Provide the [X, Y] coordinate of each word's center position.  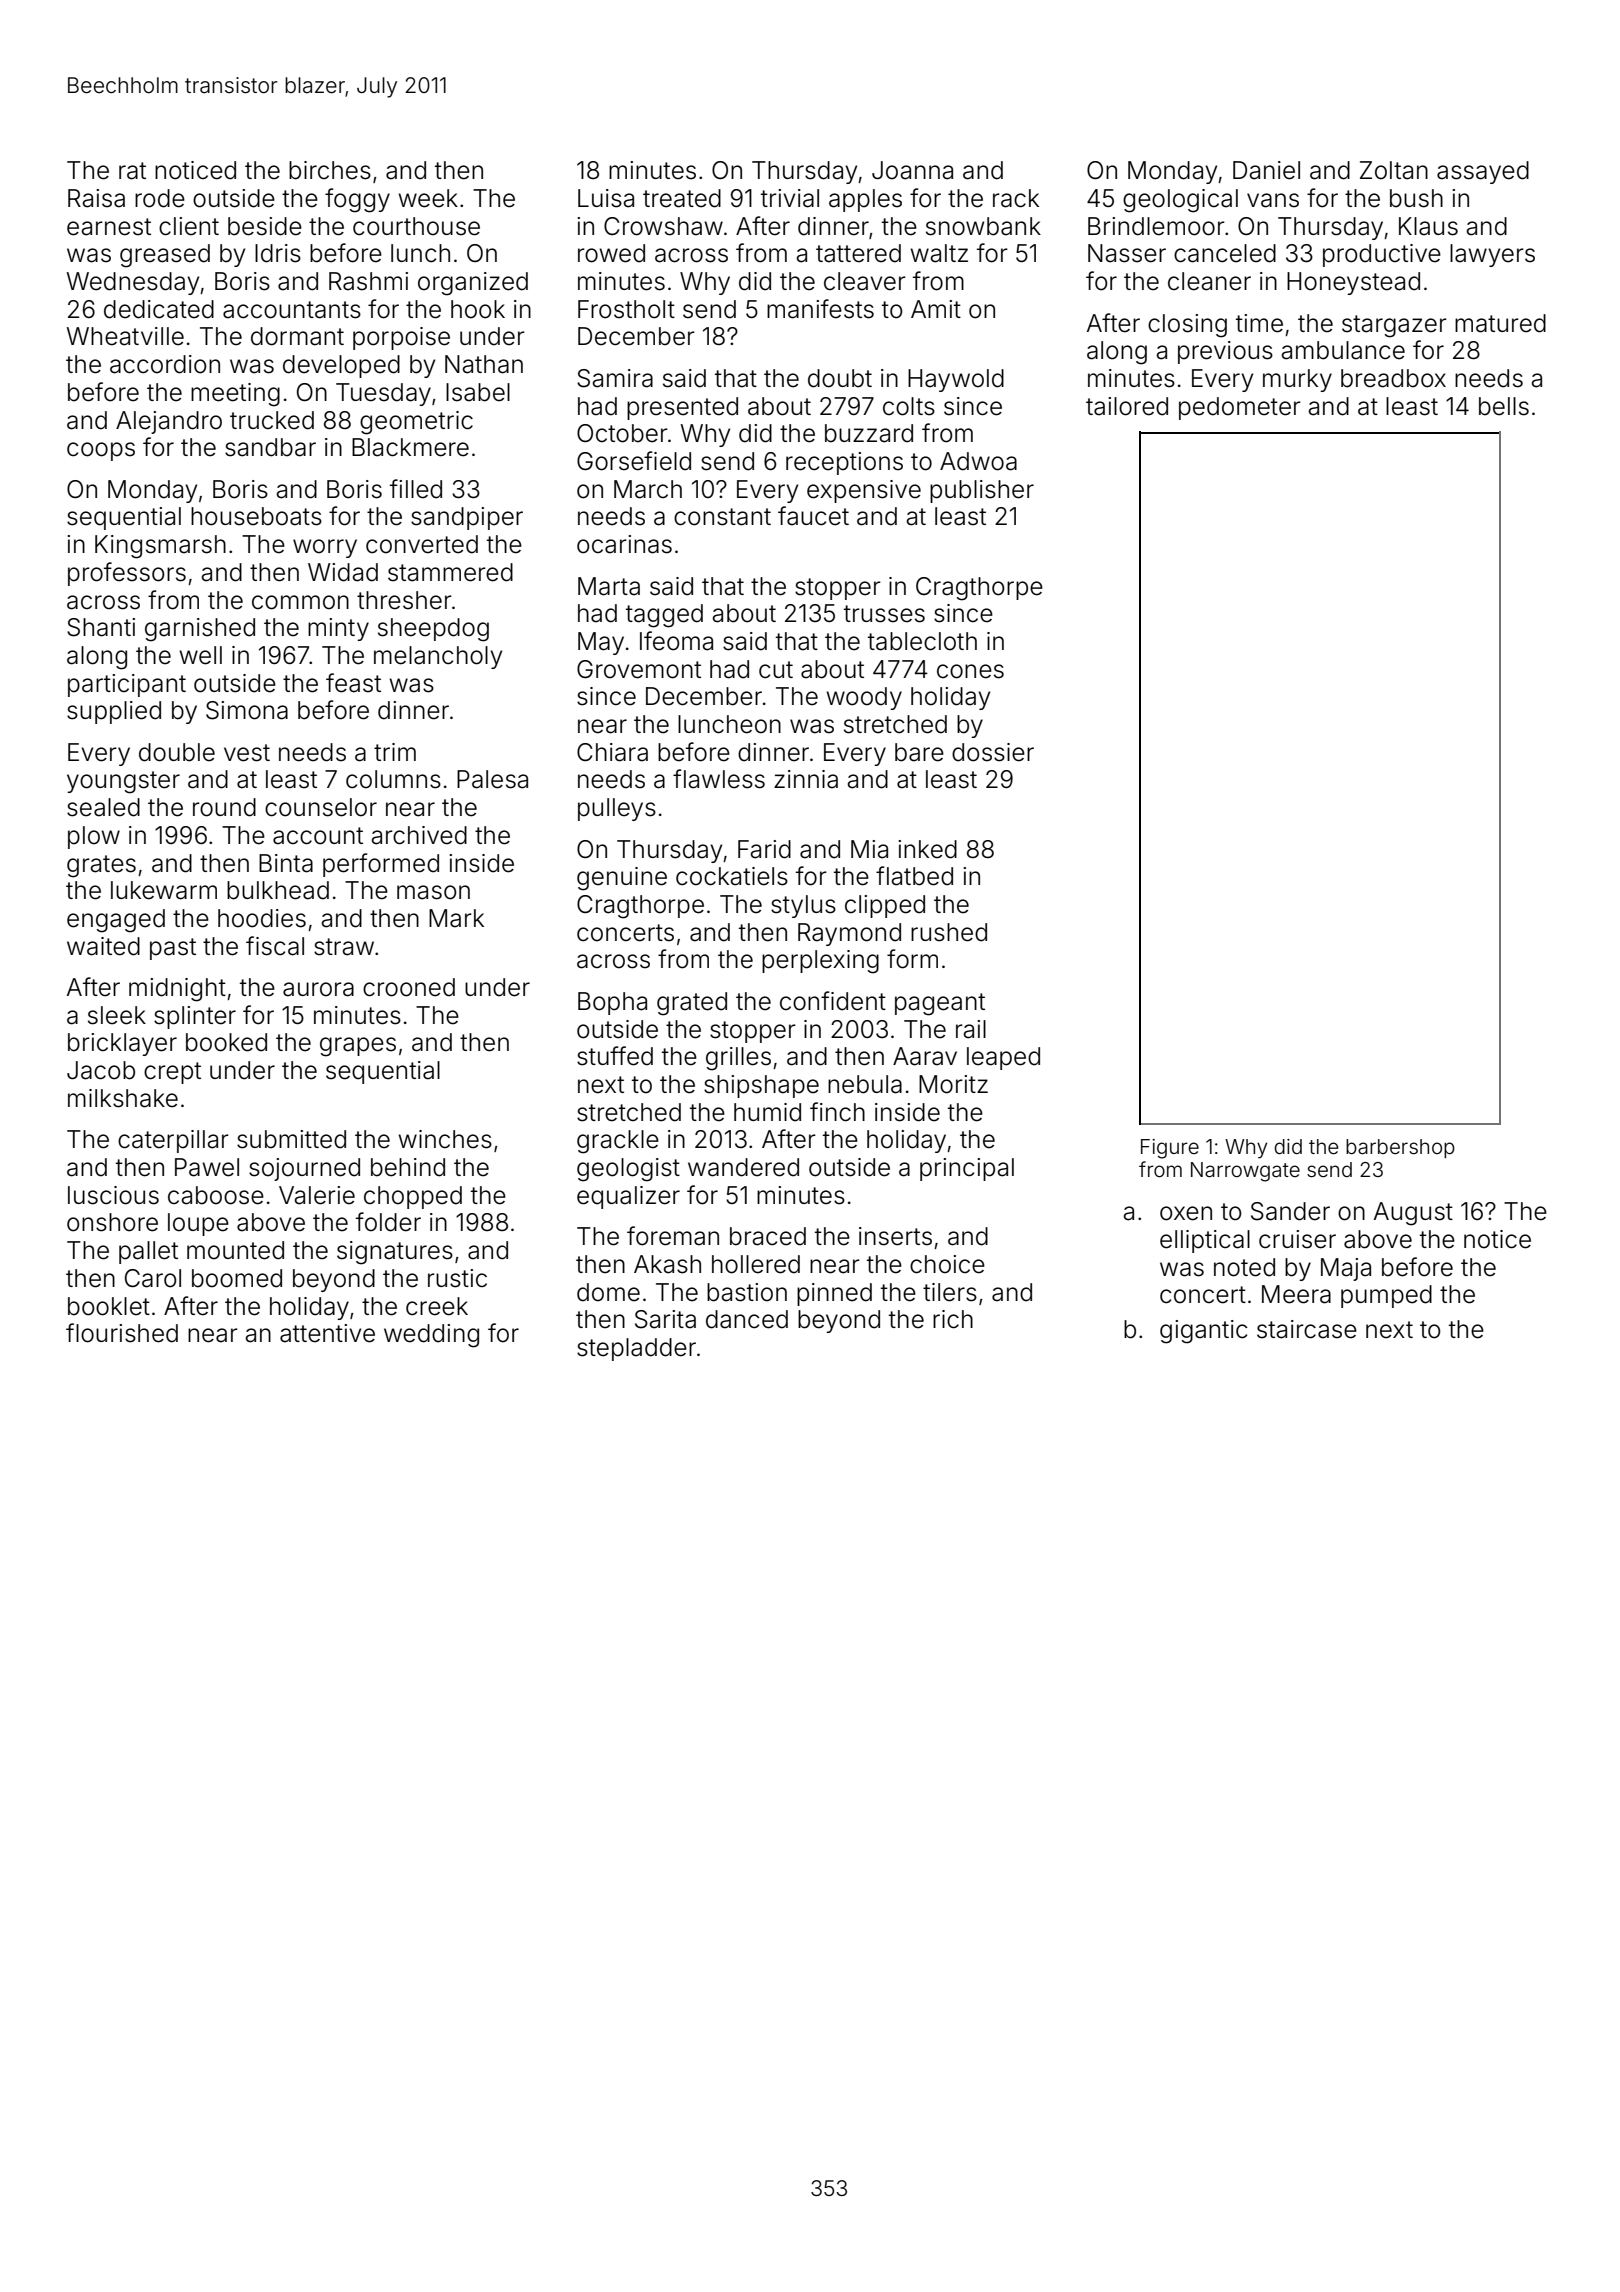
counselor [321, 807]
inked [927, 849]
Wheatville [125, 336]
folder [388, 1222]
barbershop [1400, 1148]
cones [970, 671]
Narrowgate [1245, 1172]
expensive [864, 491]
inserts [895, 1236]
